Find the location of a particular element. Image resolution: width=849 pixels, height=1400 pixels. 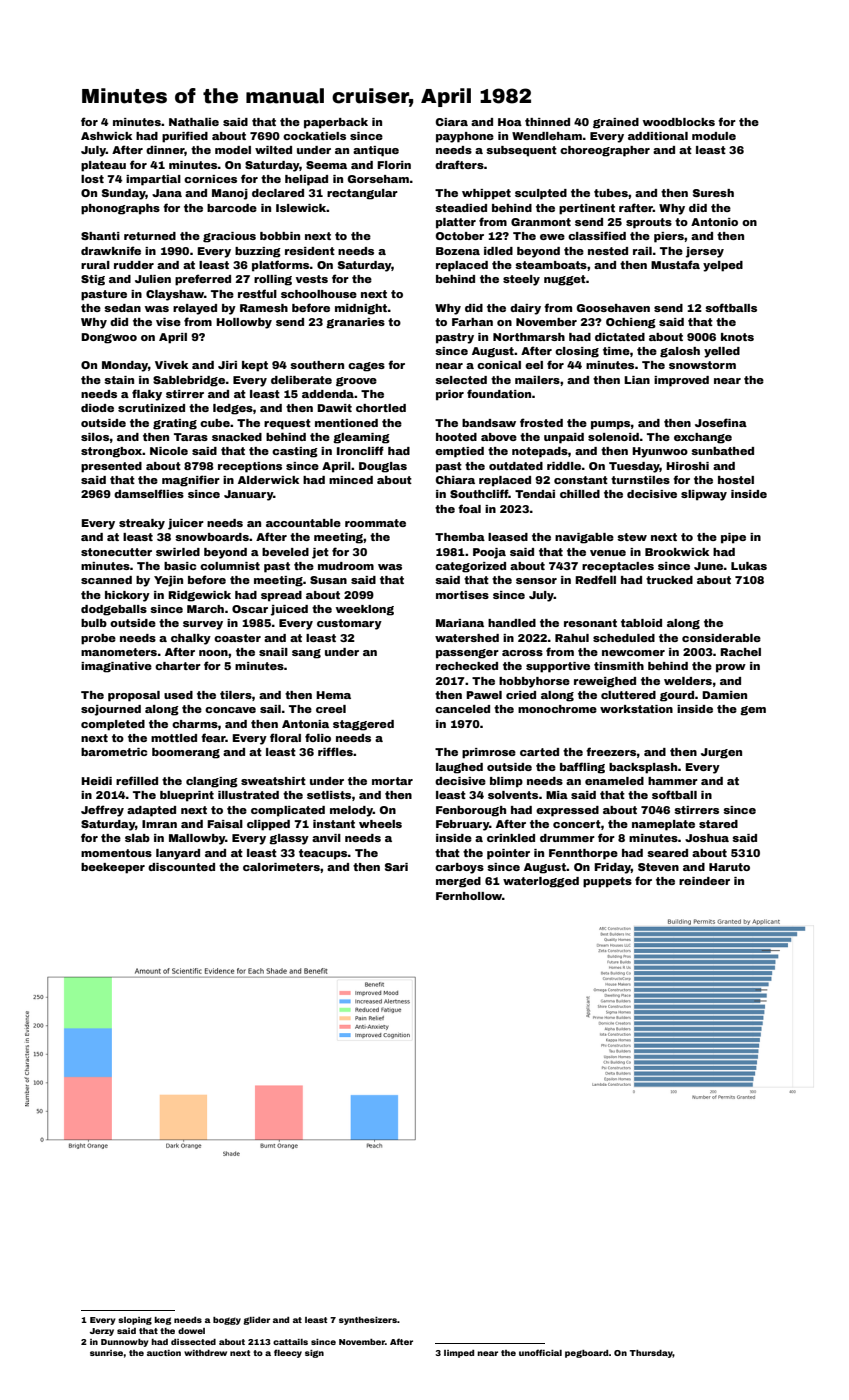

roommate is located at coordinates (375, 523).
